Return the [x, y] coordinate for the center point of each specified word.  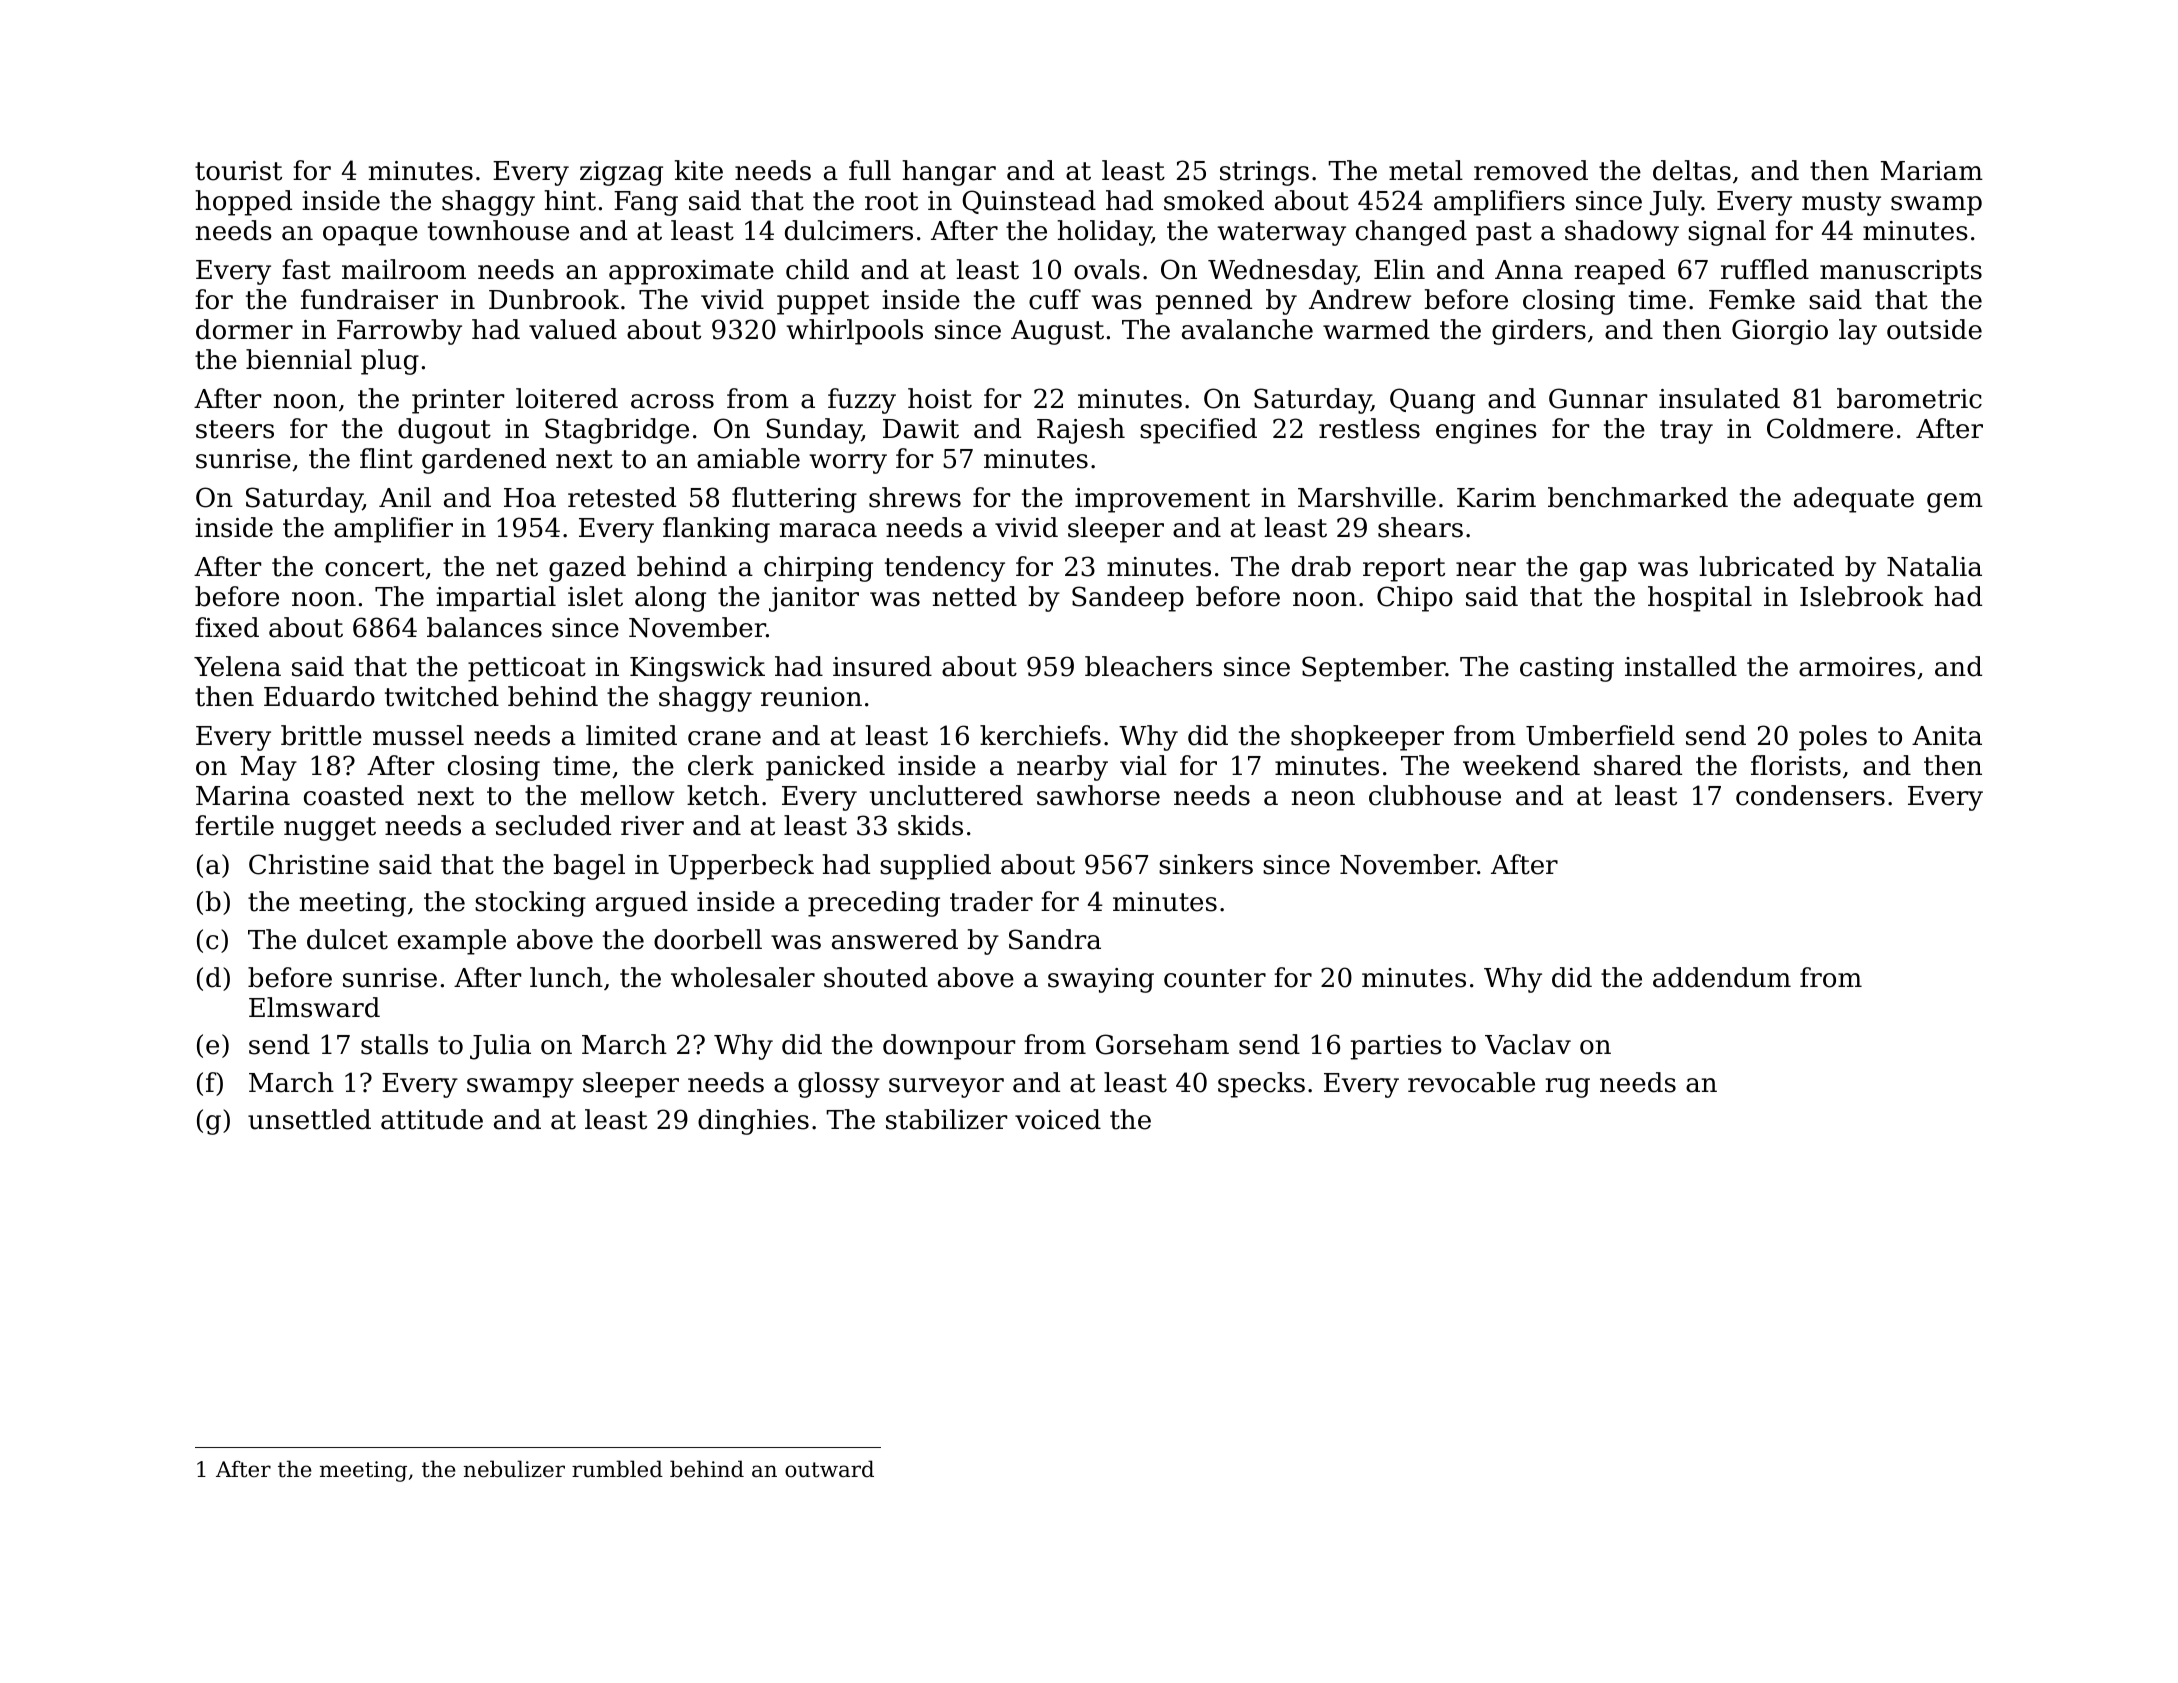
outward [829, 1469]
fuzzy [862, 401]
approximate [691, 272]
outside [1934, 329]
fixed [227, 627]
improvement [1162, 500]
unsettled [309, 1119]
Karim [1496, 498]
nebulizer [514, 1469]
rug [1568, 1088]
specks [1261, 1085]
